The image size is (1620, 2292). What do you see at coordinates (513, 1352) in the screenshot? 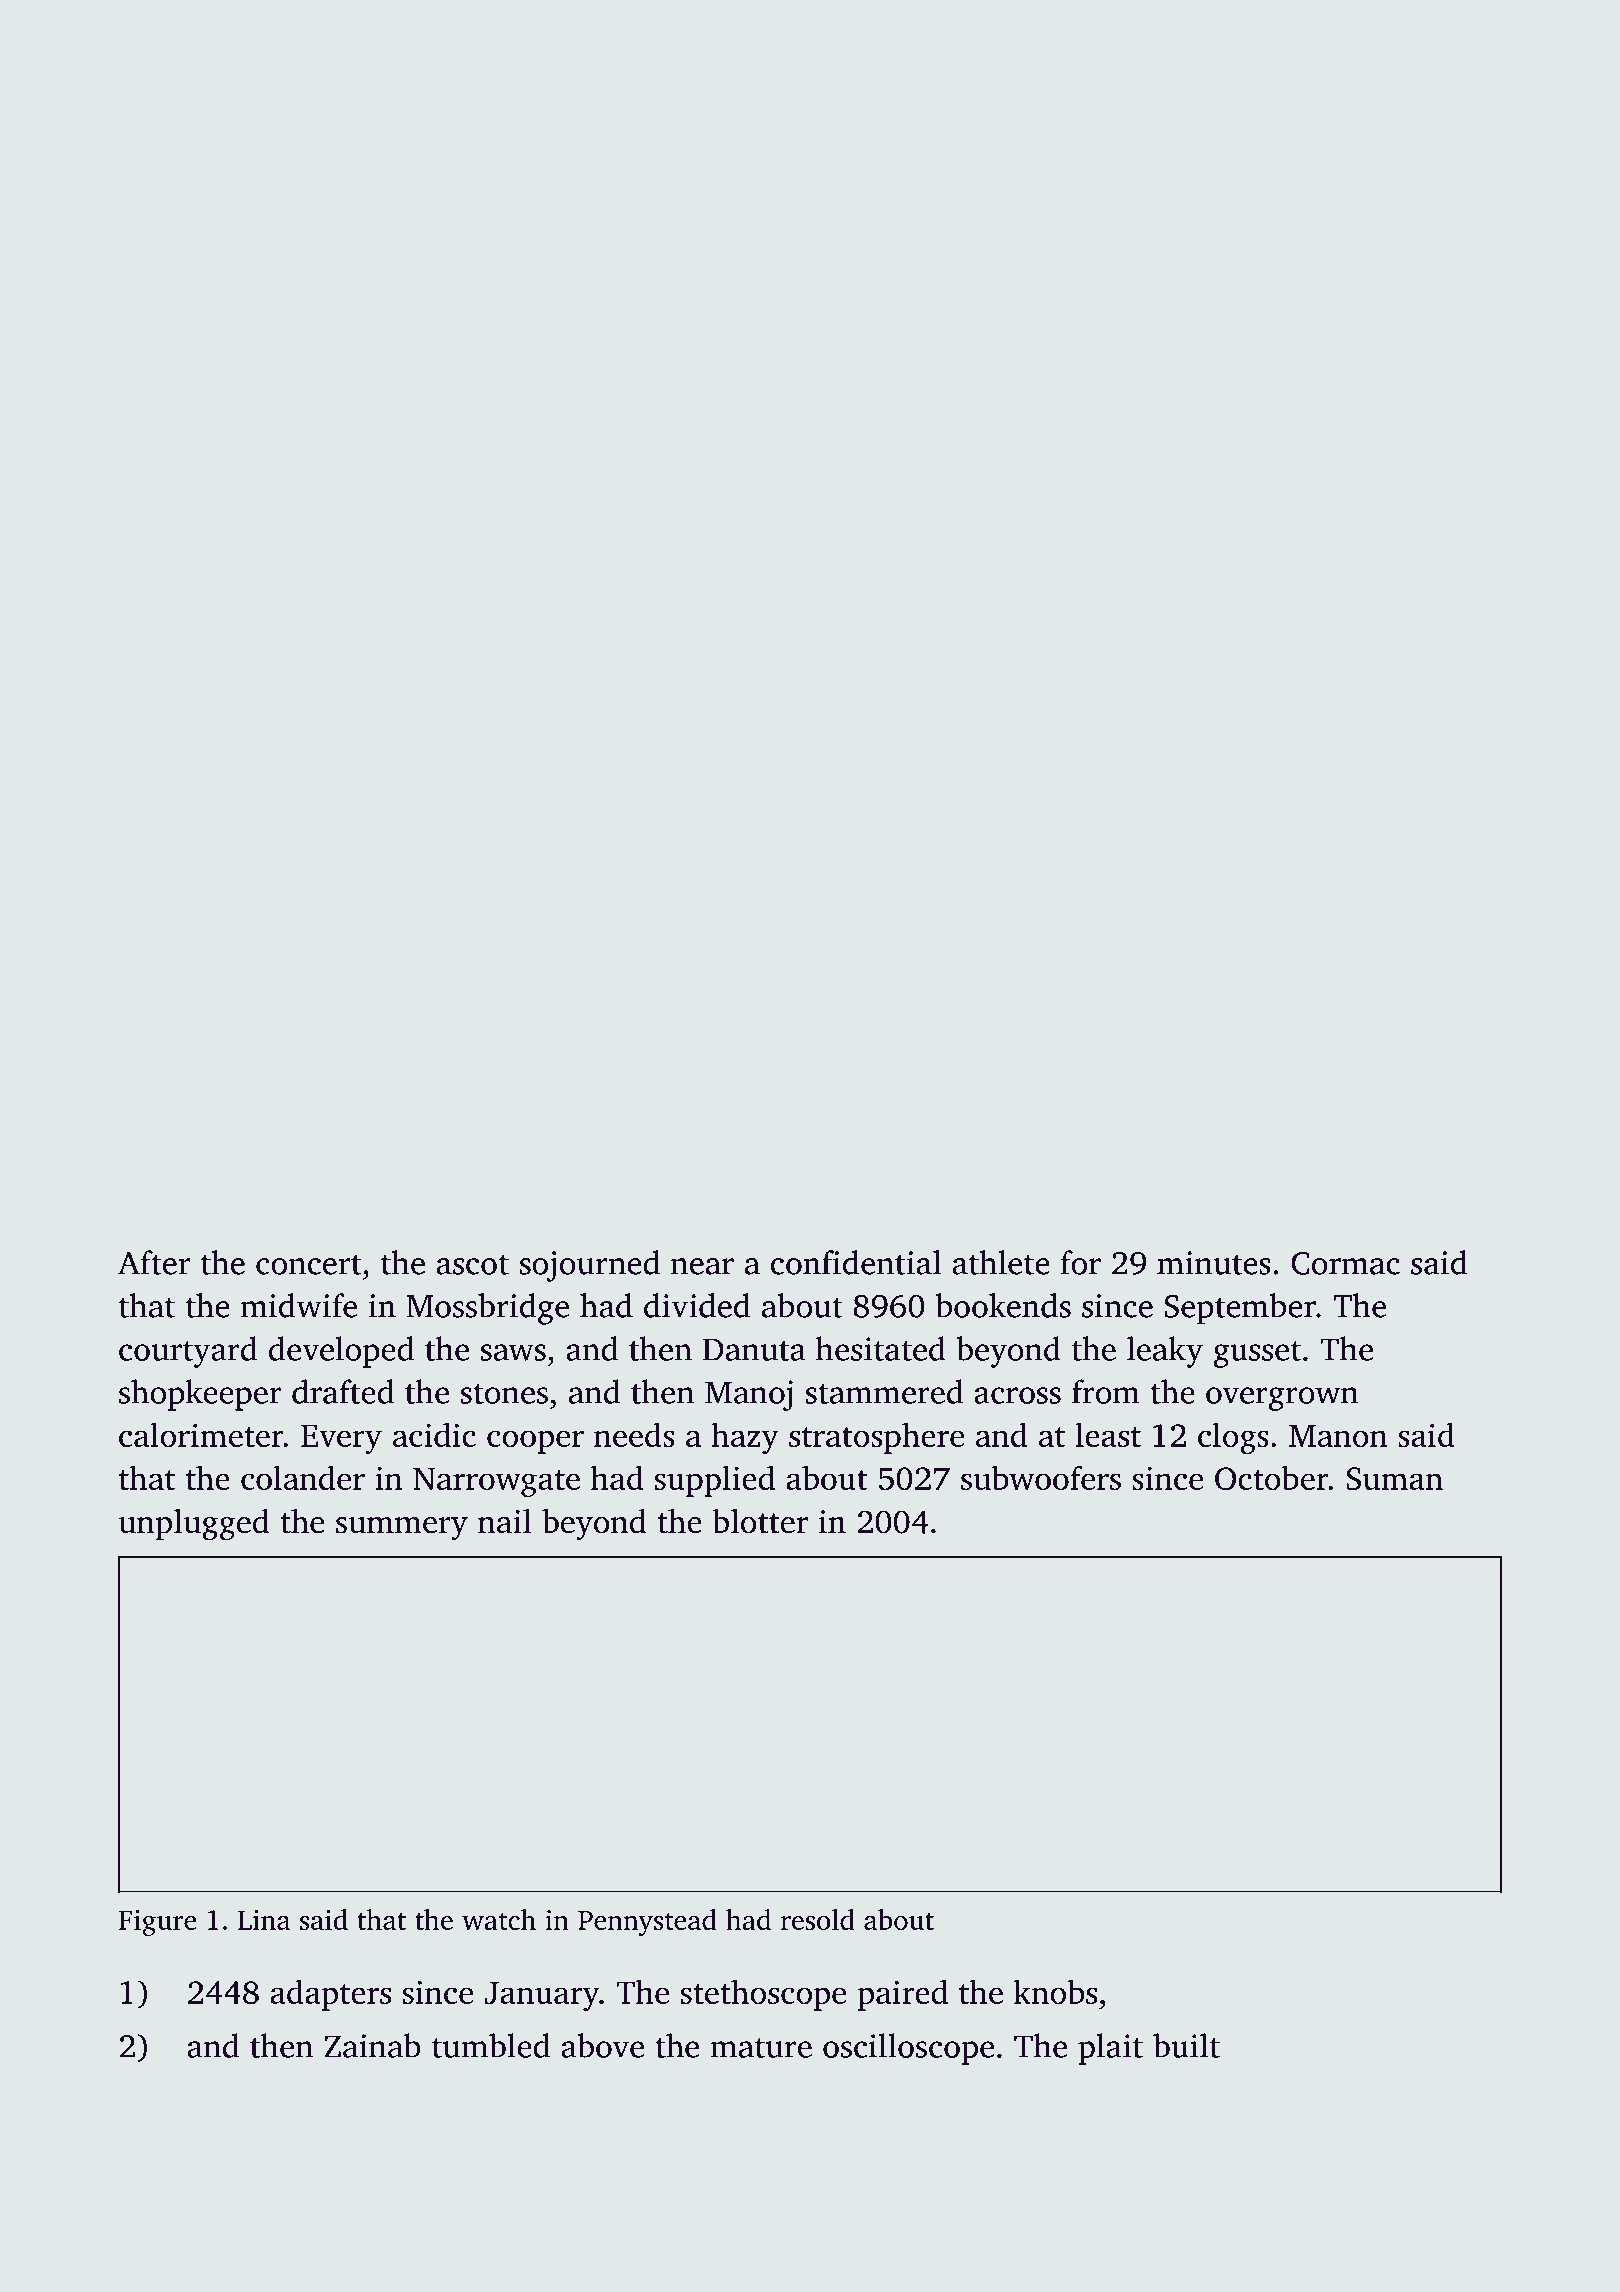
I see `saws` at bounding box center [513, 1352].
